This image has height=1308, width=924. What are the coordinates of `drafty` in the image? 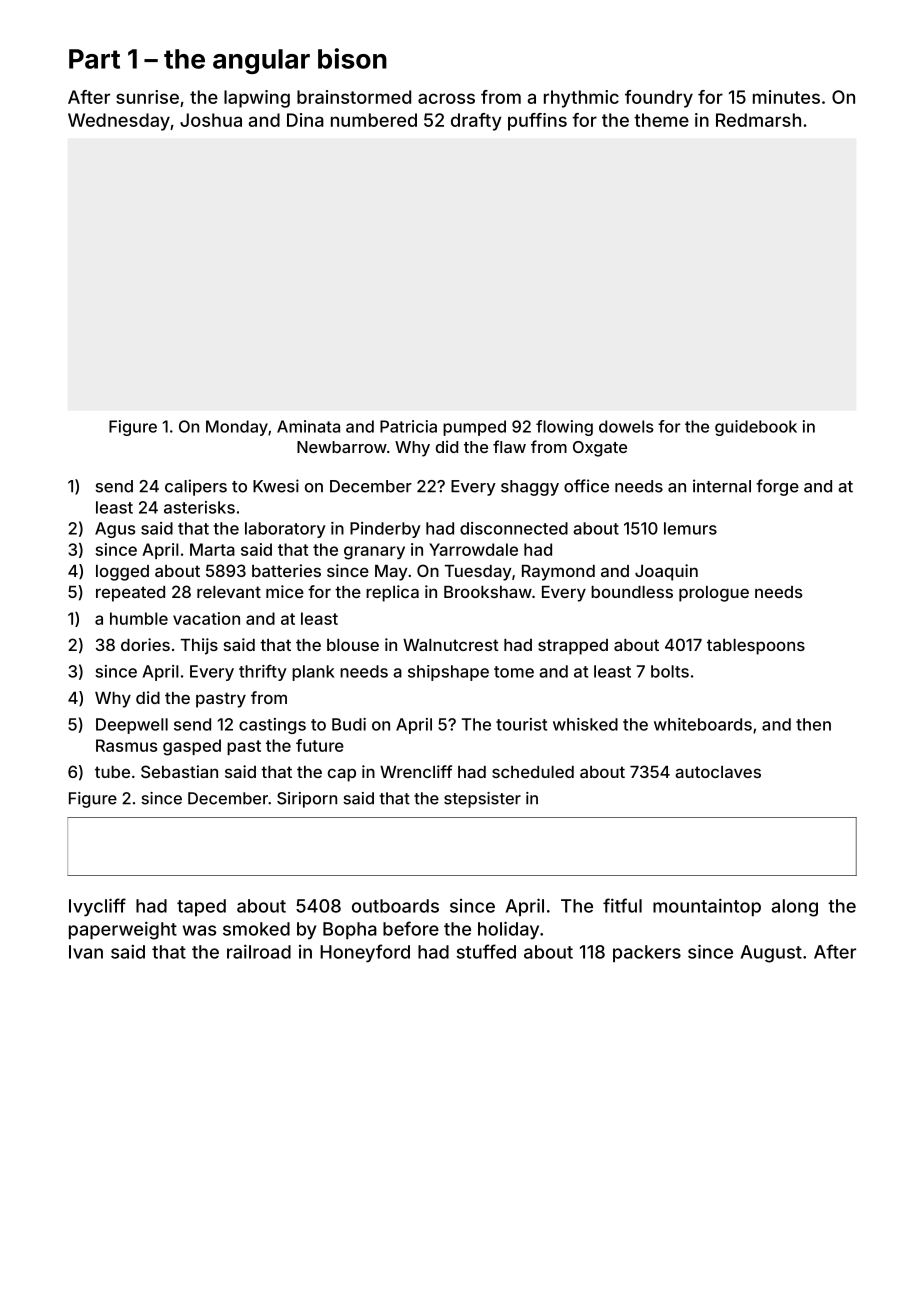 It's located at (476, 122).
